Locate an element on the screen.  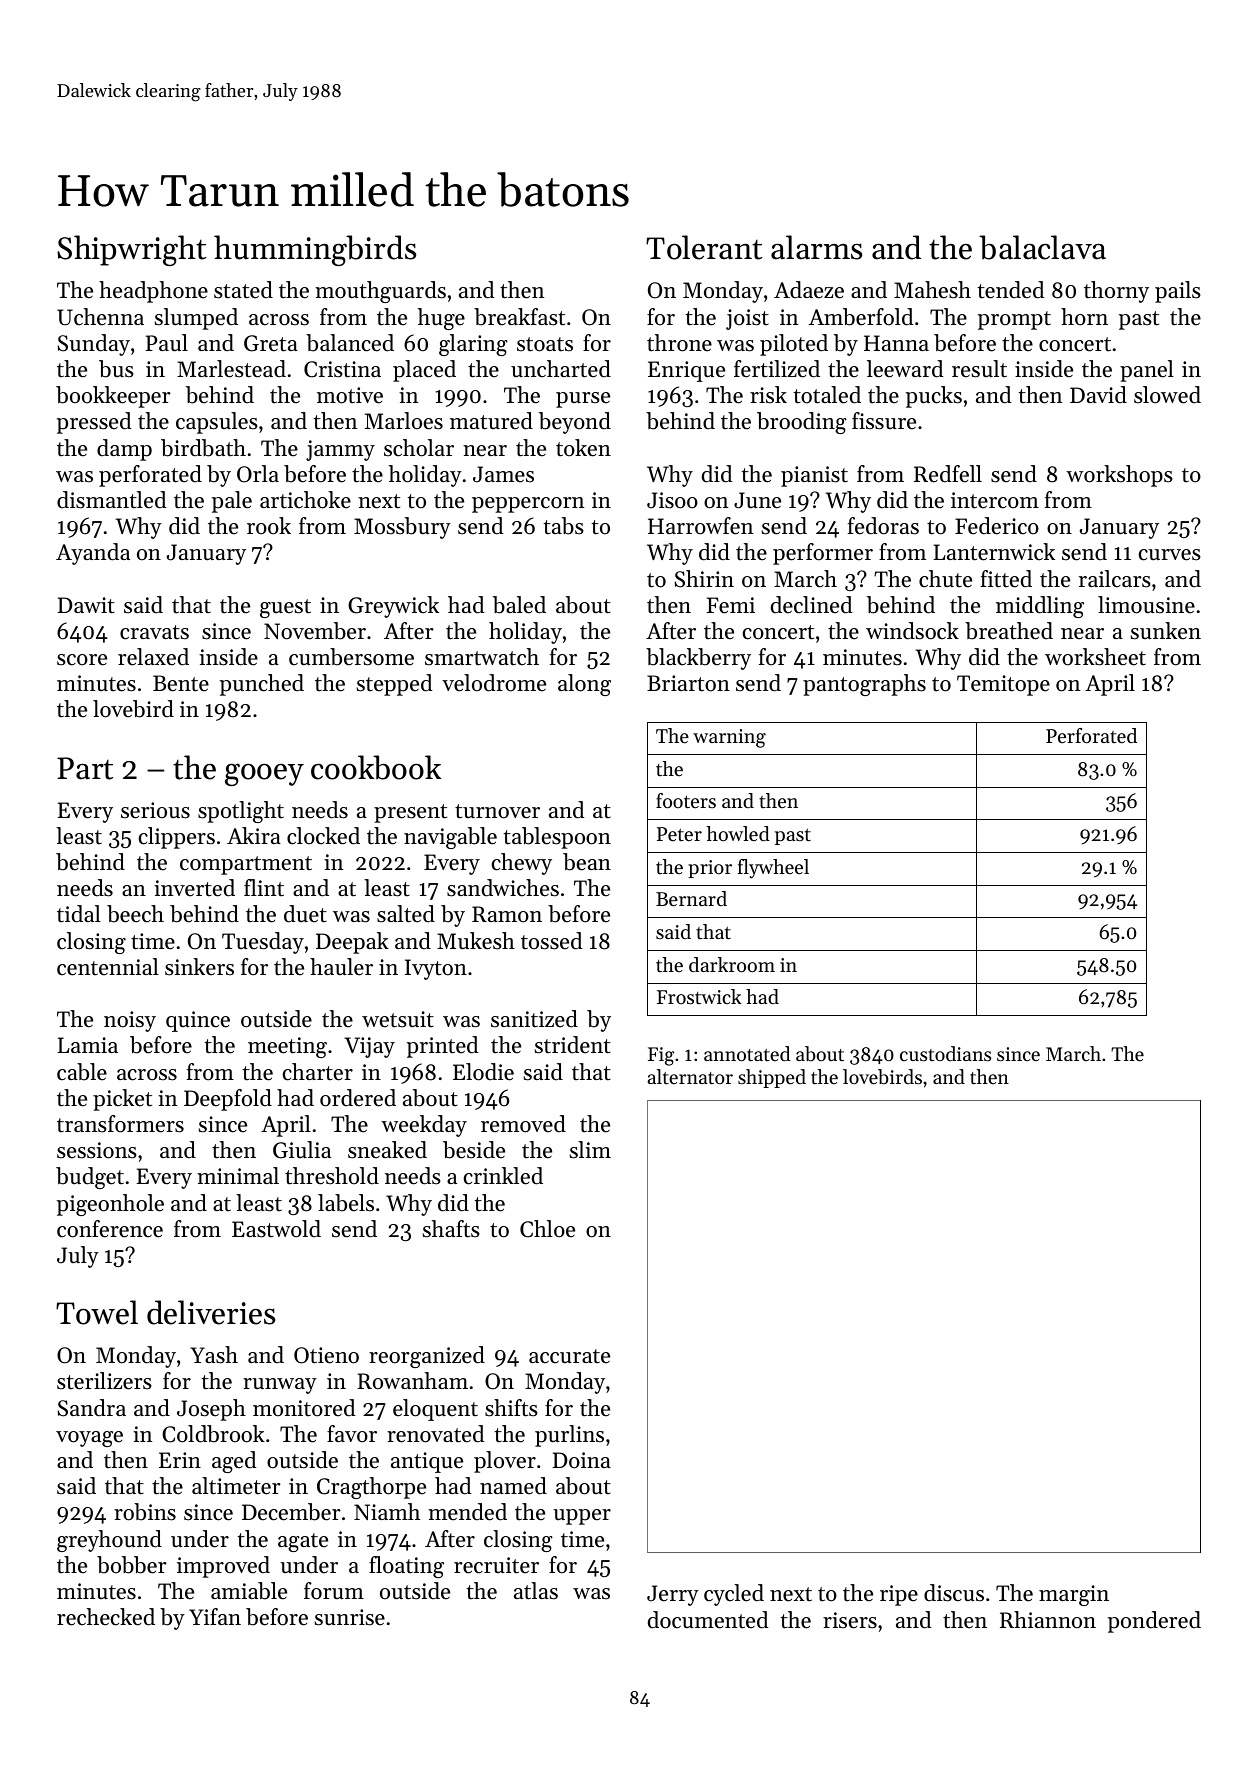
blackberry is located at coordinates (698, 659).
